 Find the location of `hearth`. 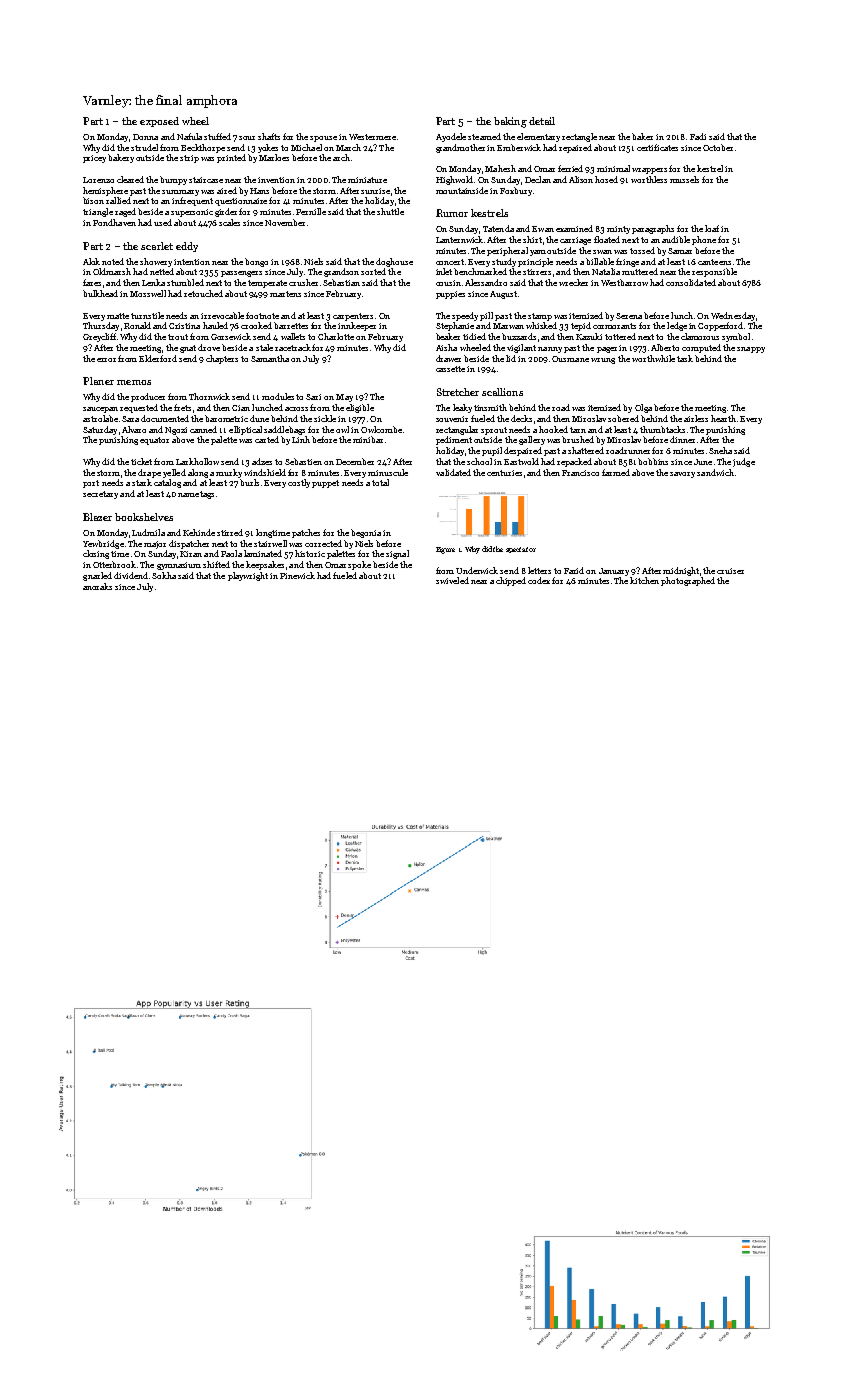

hearth is located at coordinates (723, 418).
